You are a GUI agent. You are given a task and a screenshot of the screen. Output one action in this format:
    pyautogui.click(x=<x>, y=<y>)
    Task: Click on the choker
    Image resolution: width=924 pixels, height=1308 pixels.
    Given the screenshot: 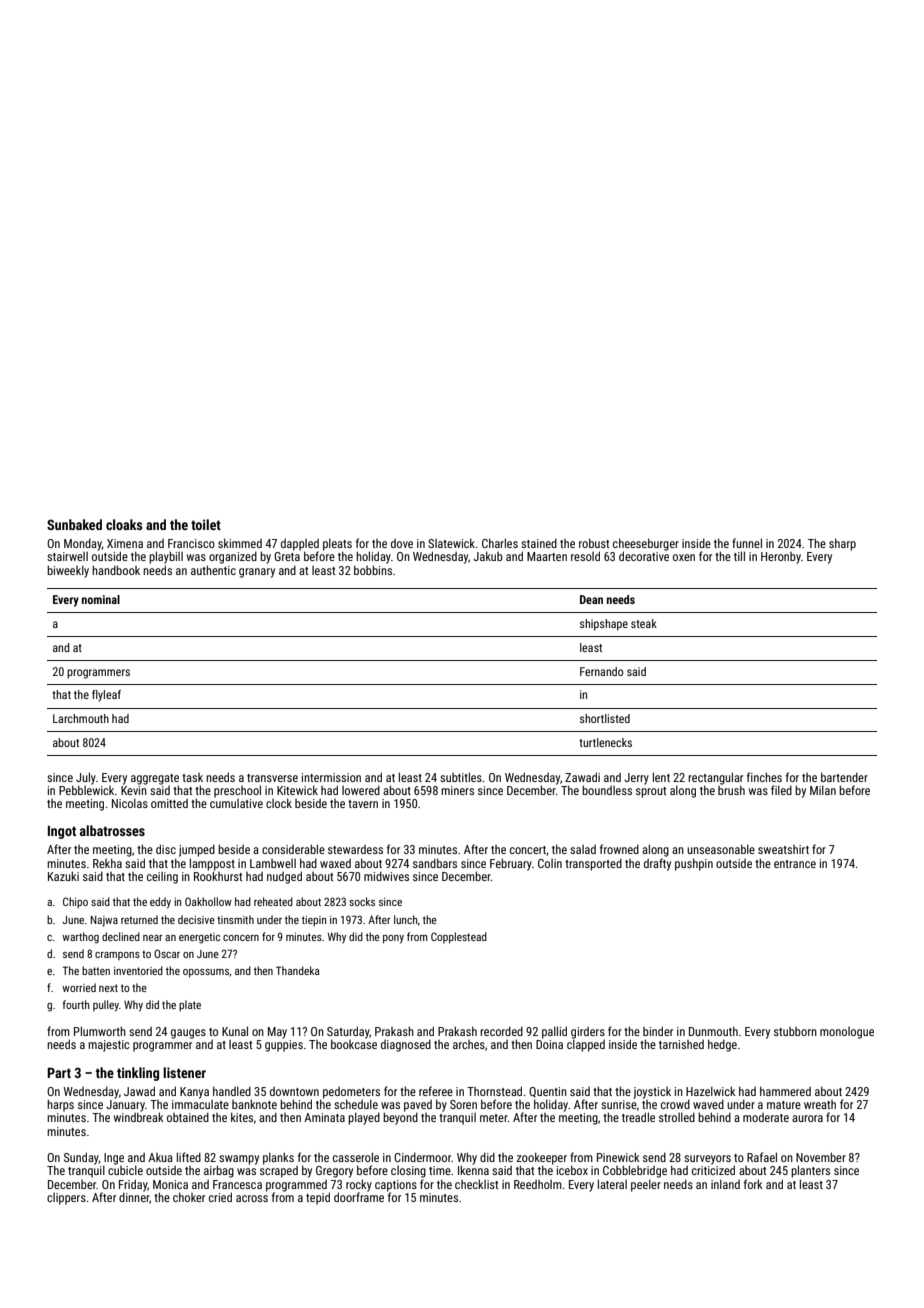 What is the action you would take?
    pyautogui.click(x=189, y=1197)
